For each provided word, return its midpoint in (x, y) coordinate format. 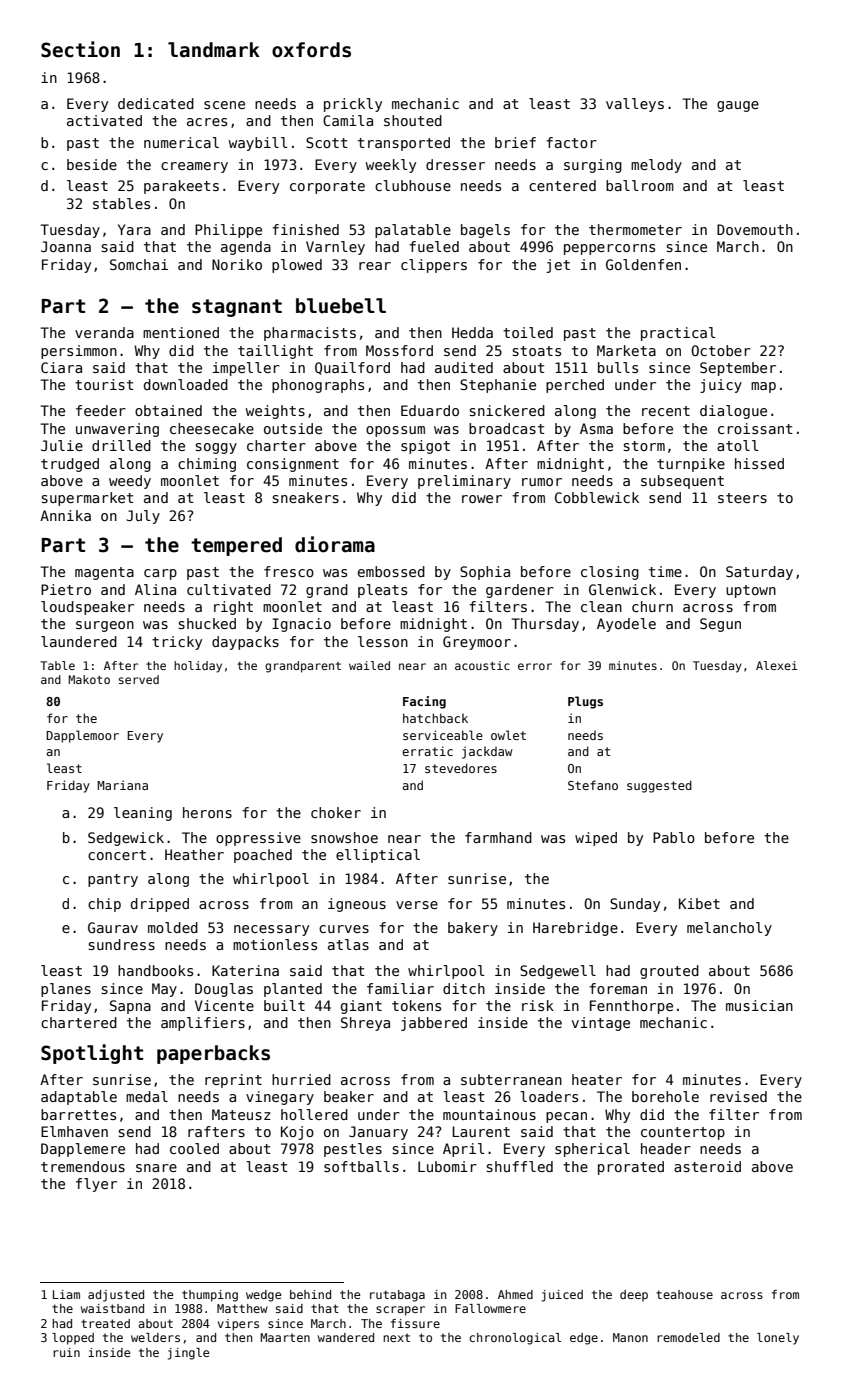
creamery (194, 167)
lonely (778, 1339)
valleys (635, 105)
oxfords (311, 50)
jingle (188, 1354)
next (396, 1337)
